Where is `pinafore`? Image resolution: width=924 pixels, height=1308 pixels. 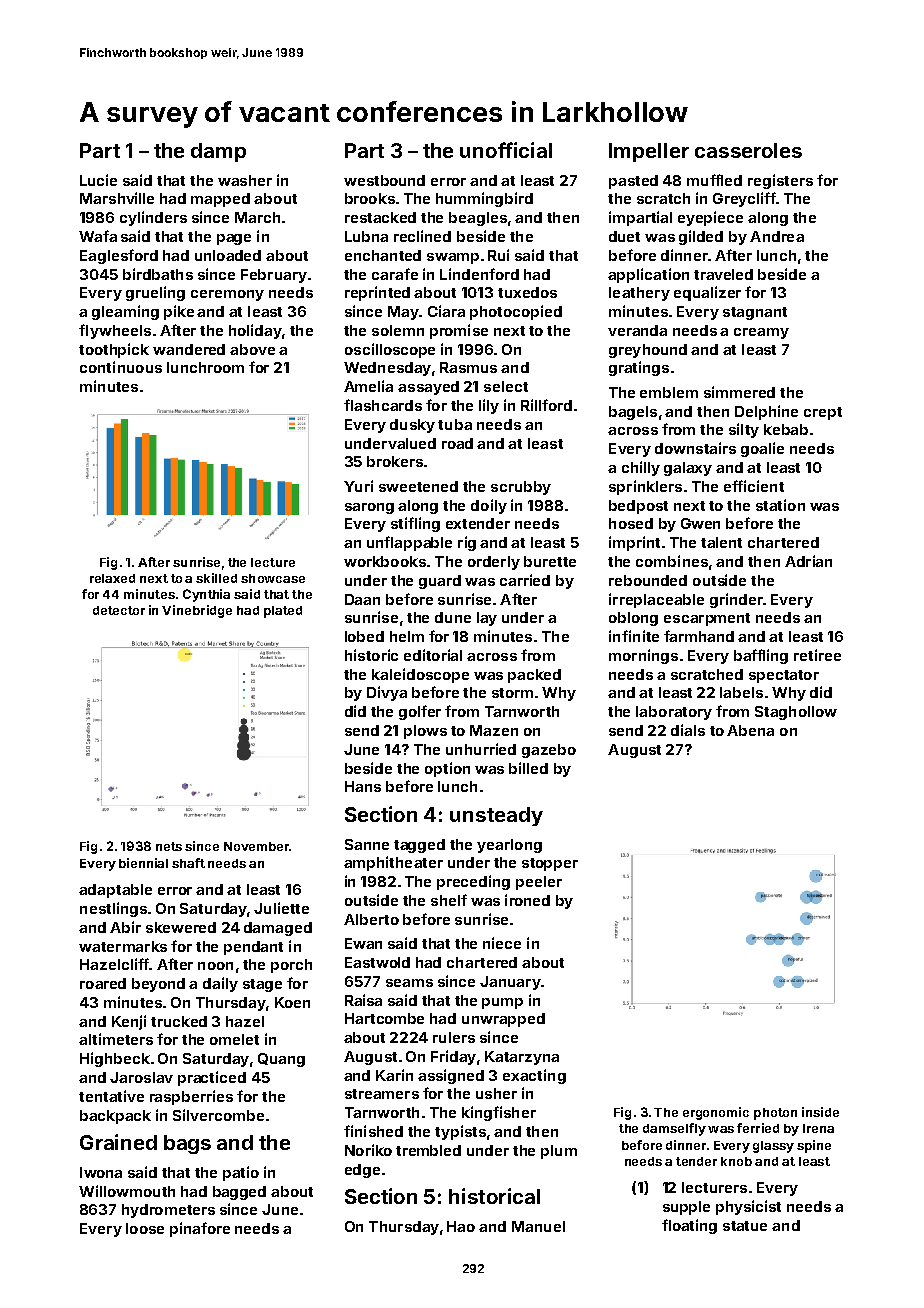
pinafore is located at coordinates (200, 1229).
